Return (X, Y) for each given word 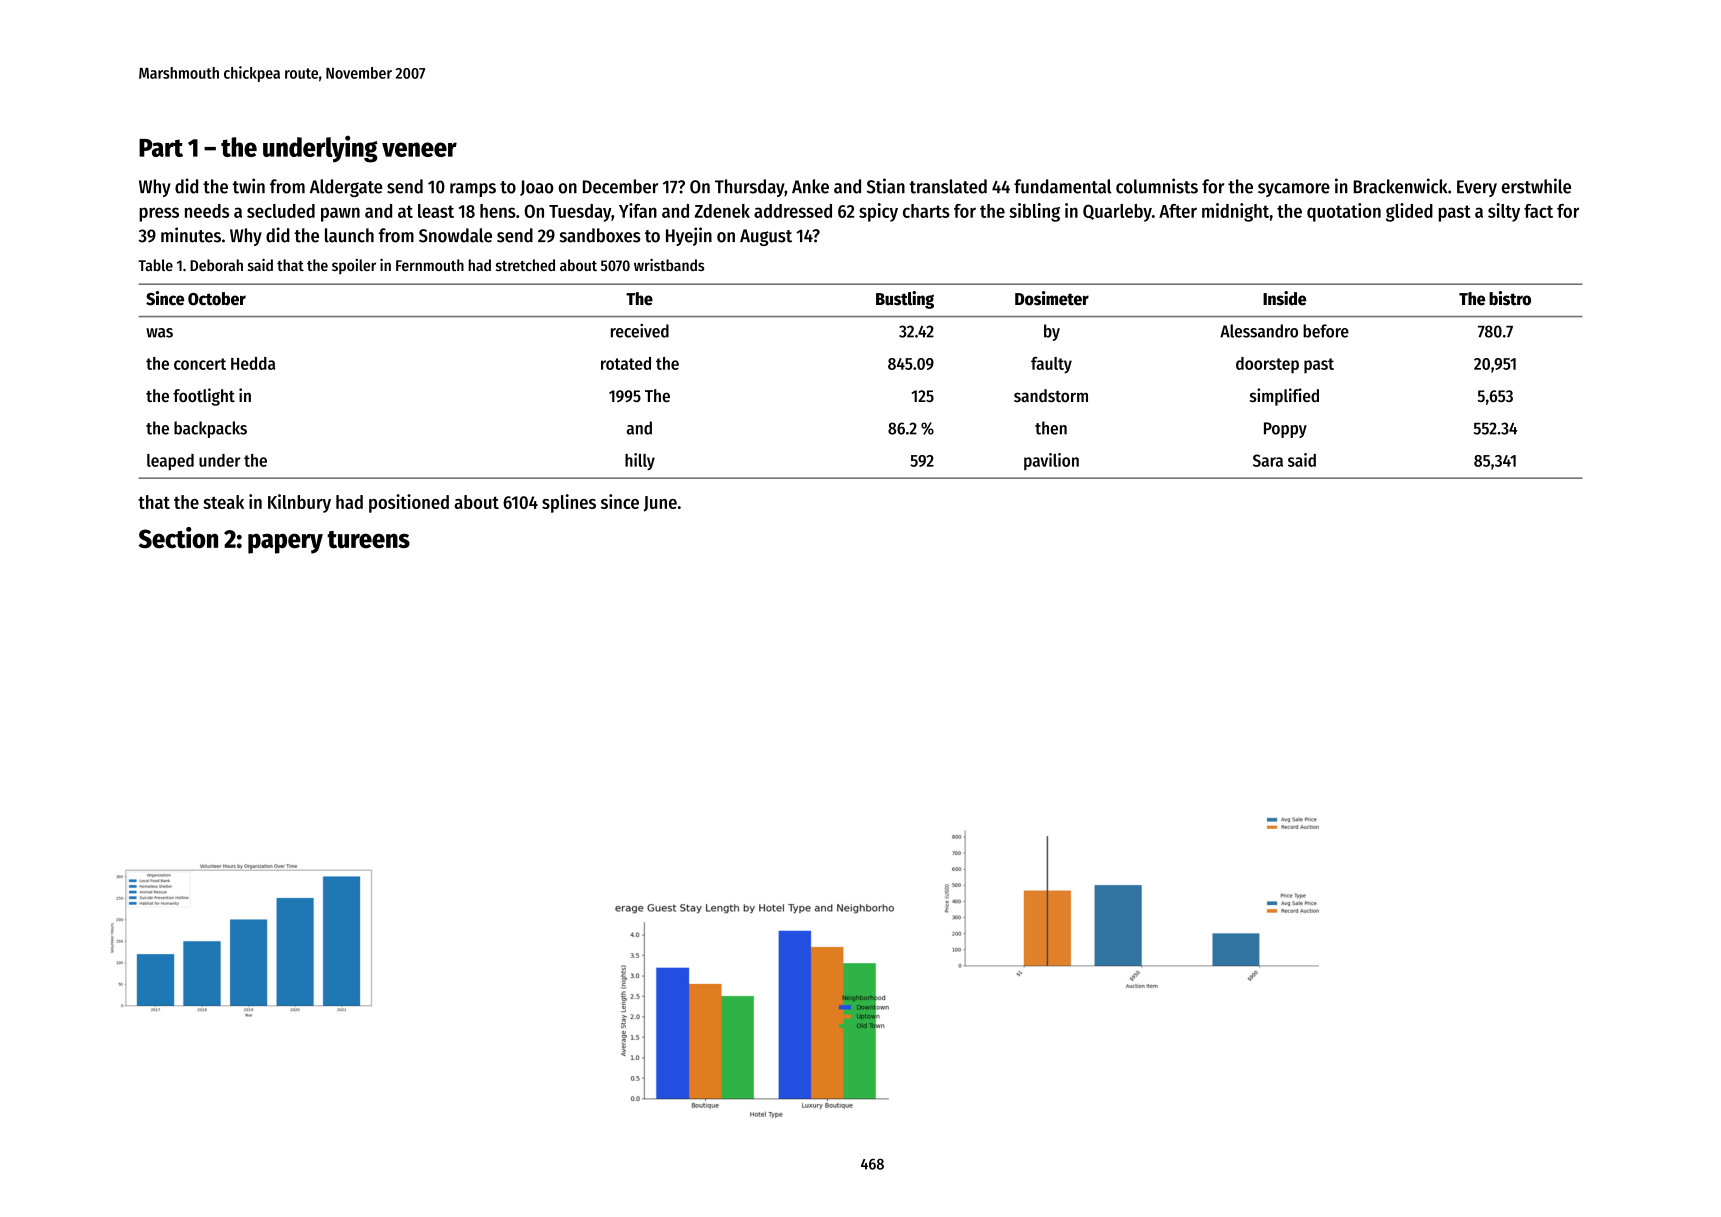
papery (285, 543)
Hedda (253, 363)
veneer (419, 149)
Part (161, 148)
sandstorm (1051, 395)
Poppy (1285, 430)
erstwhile (1536, 186)
